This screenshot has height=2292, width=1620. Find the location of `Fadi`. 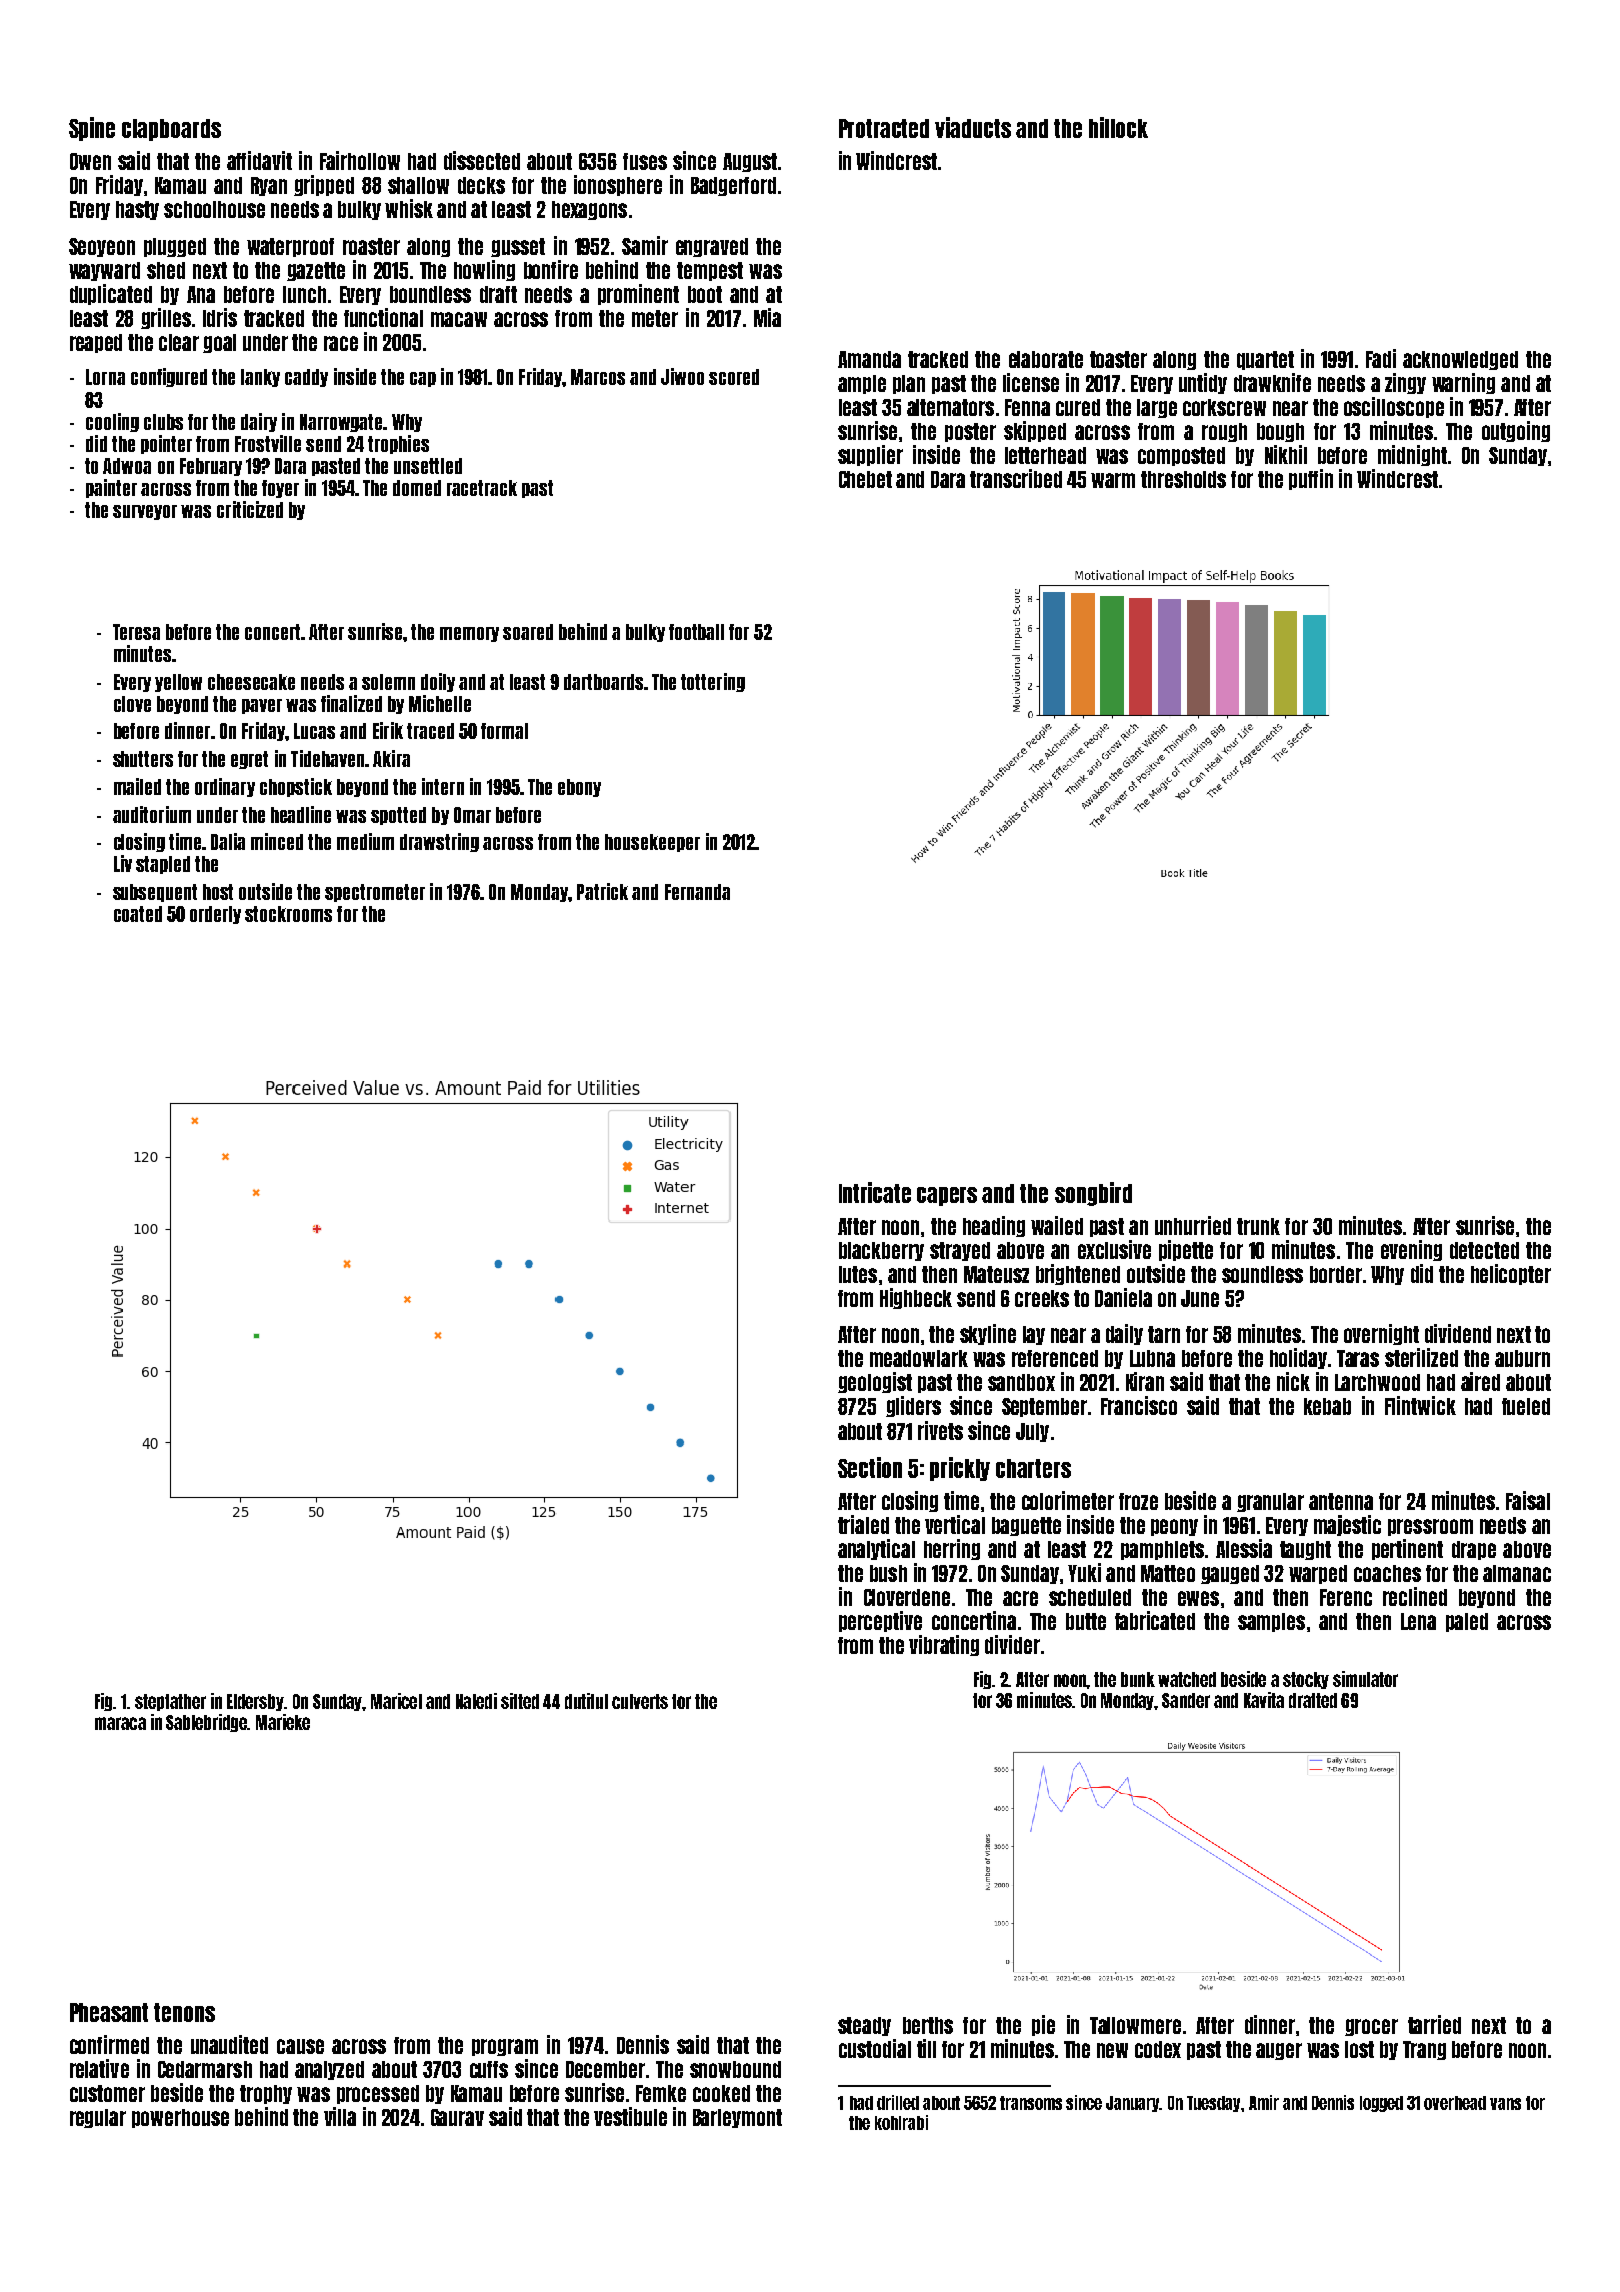

Fadi is located at coordinates (1381, 358).
